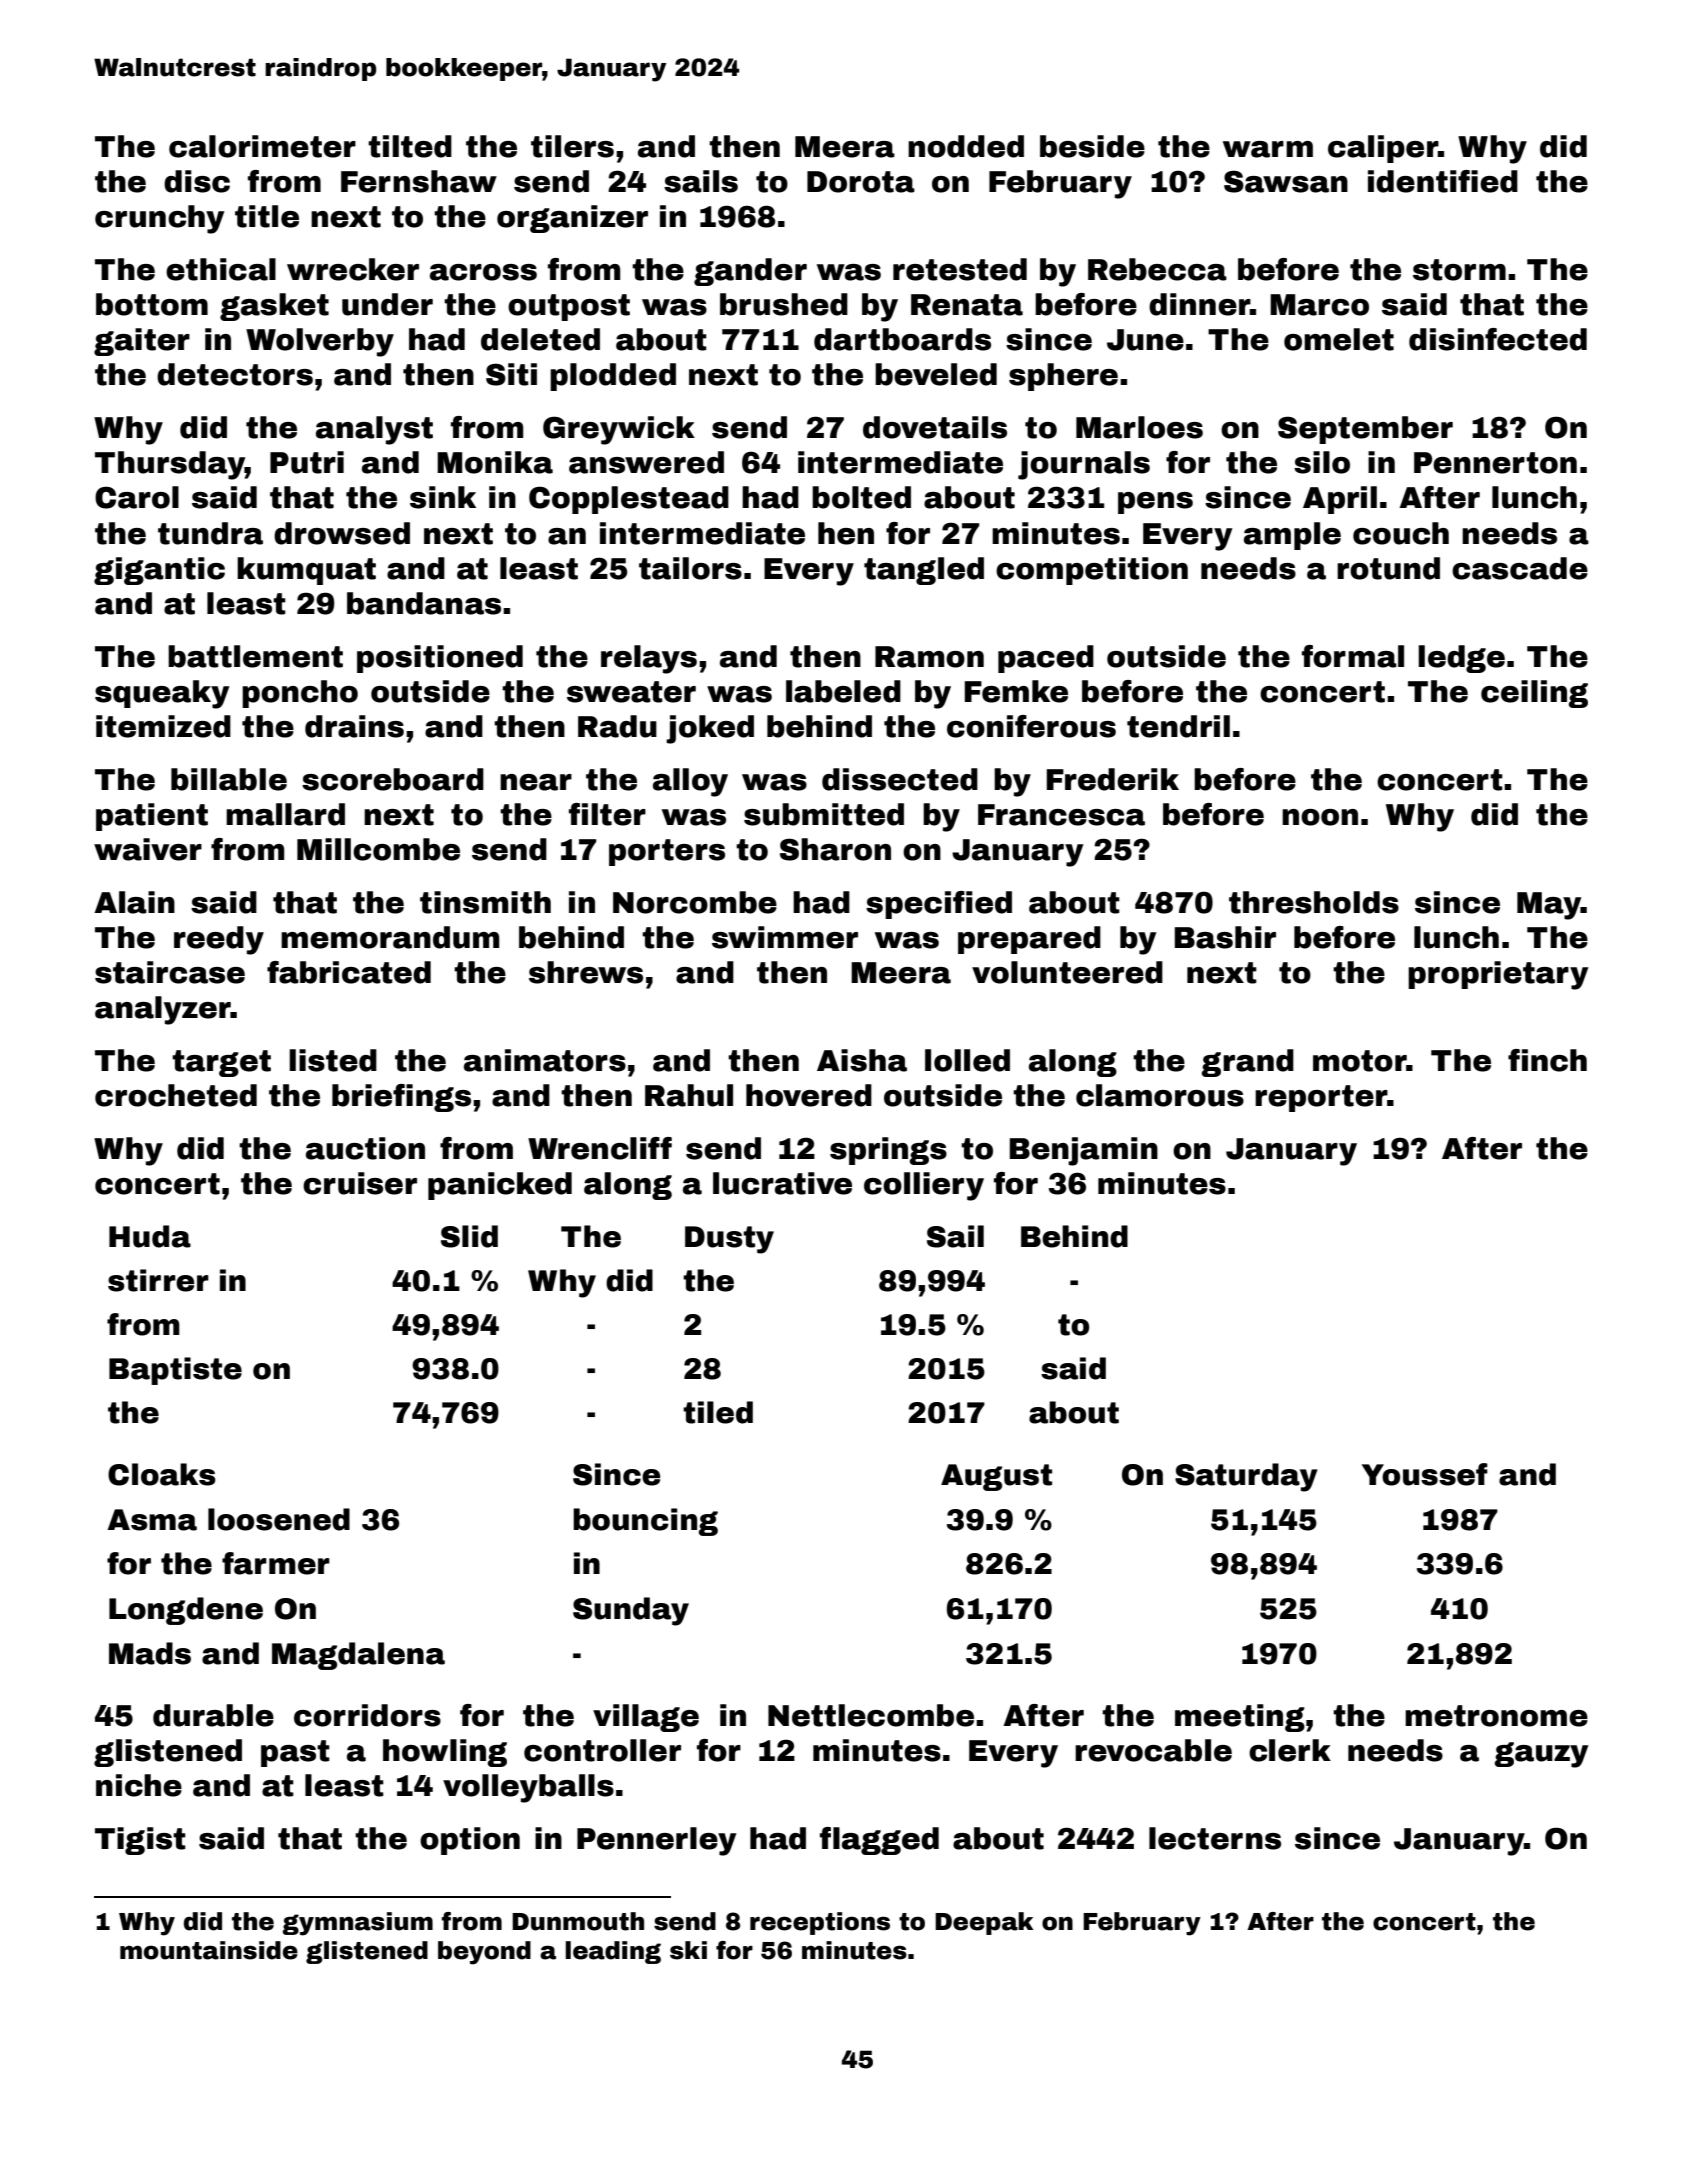 This document has width=1683, height=2178. Describe the element at coordinates (900, 779) in the document. I see `dissected` at that location.
